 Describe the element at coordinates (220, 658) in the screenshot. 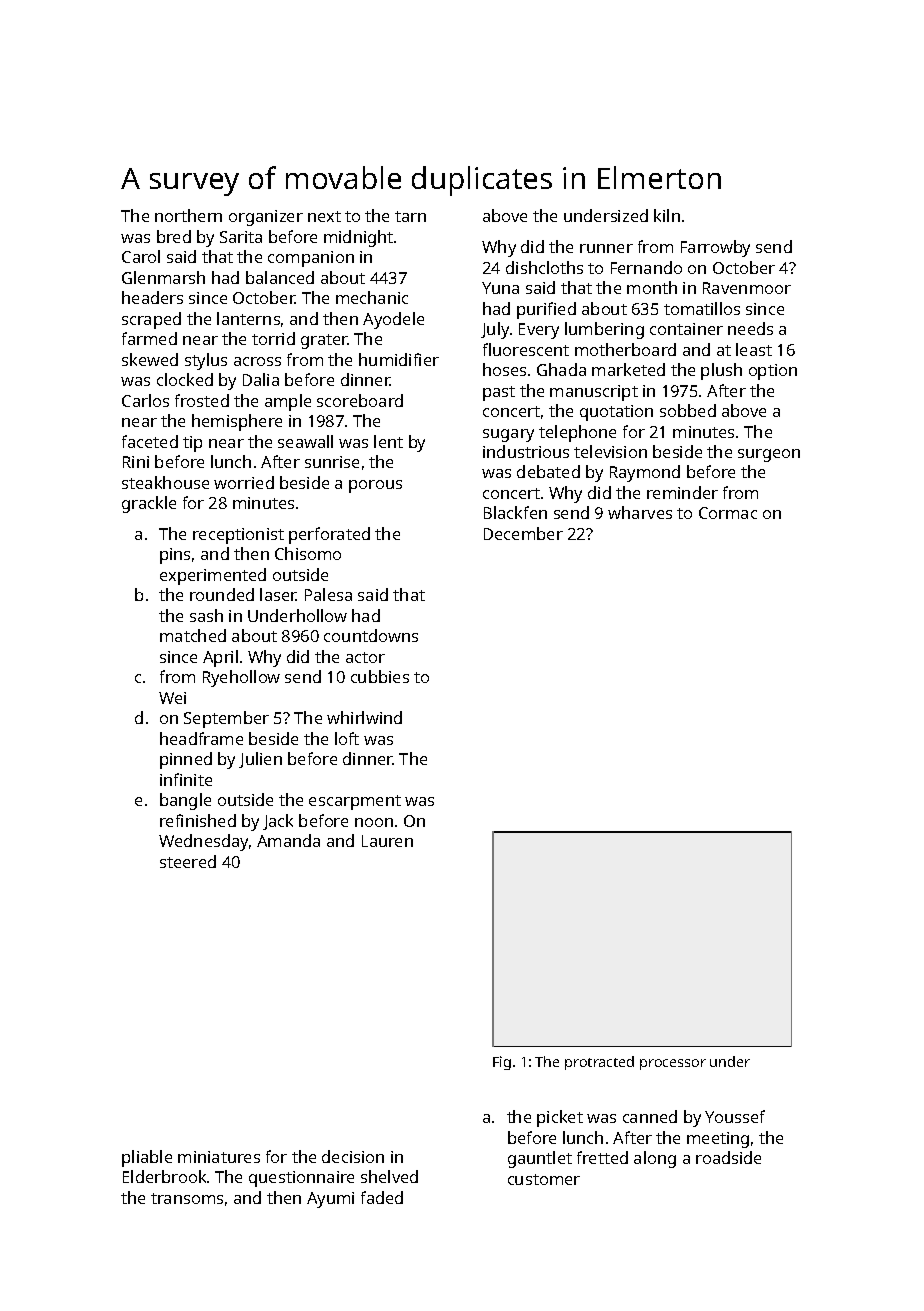

I see `April` at that location.
